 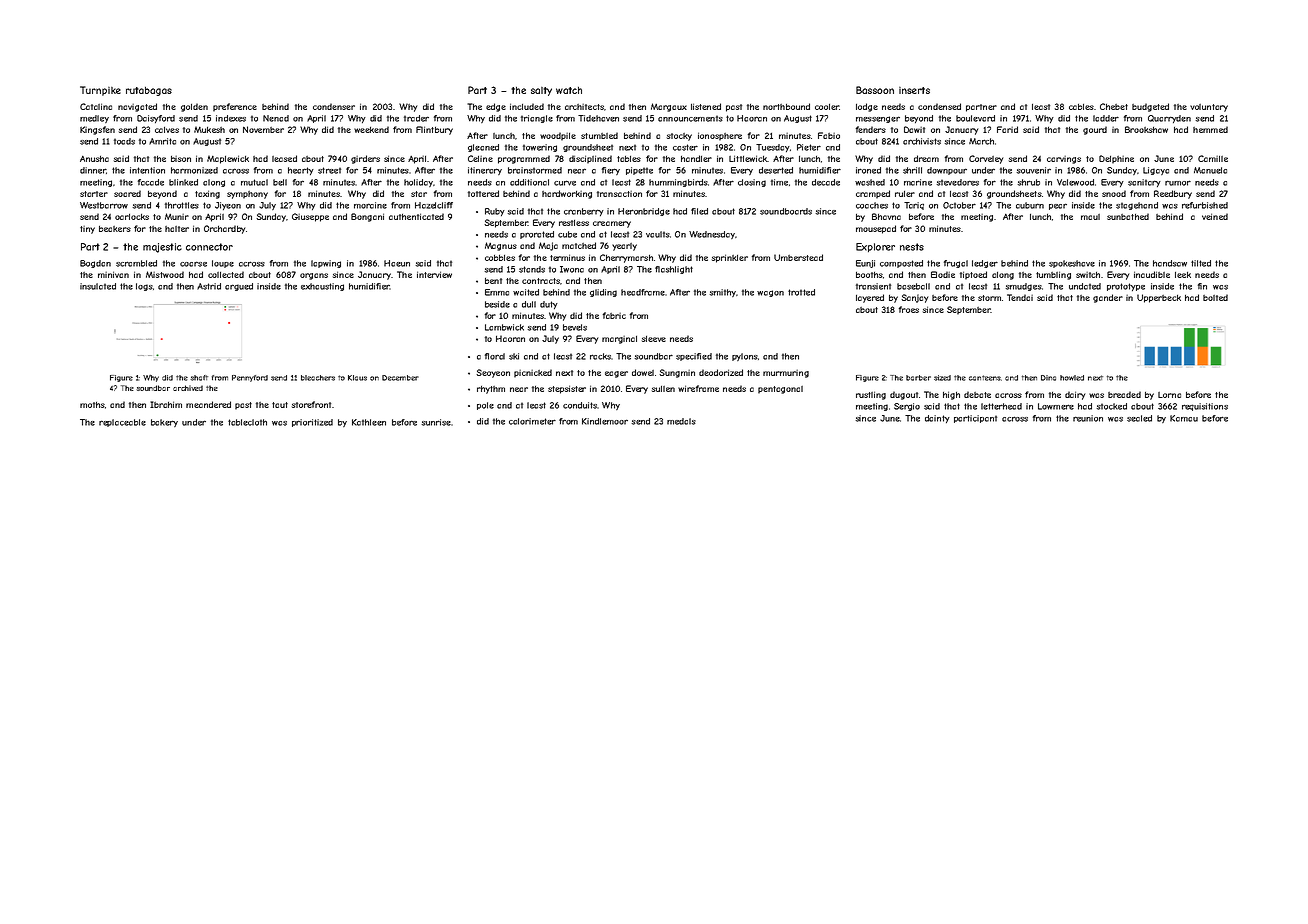 I want to click on duty, so click(x=549, y=305).
